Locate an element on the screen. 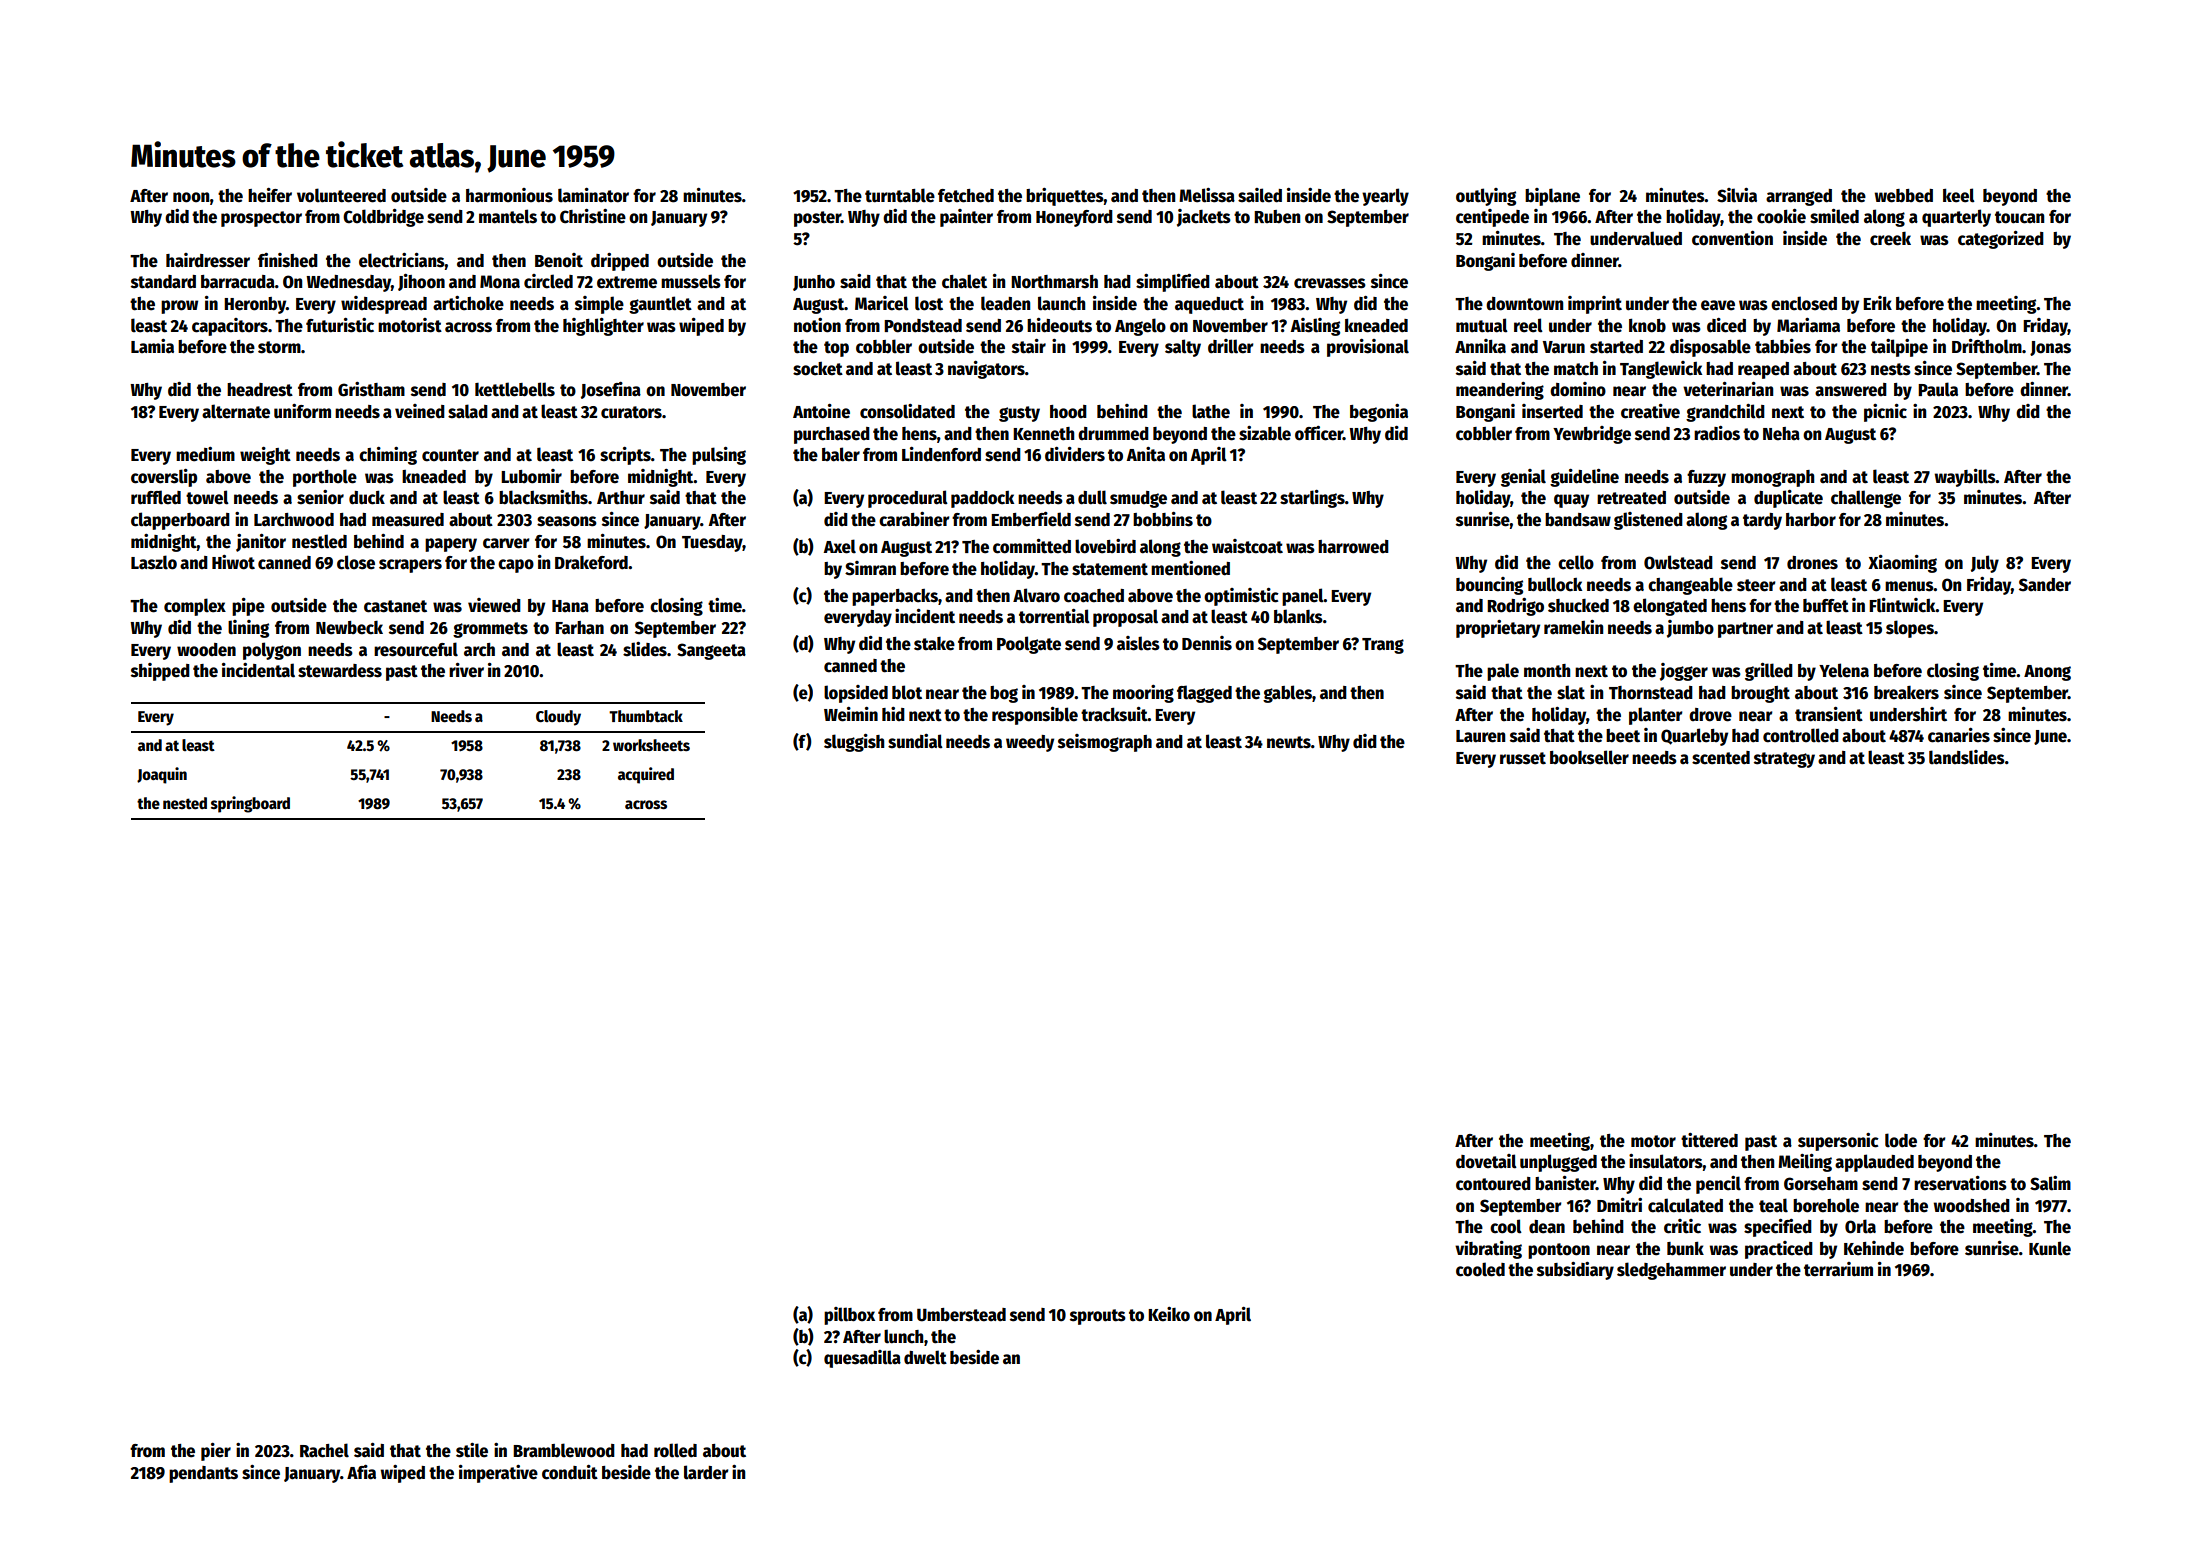 This screenshot has height=1557, width=2202. yearly is located at coordinates (1385, 197).
